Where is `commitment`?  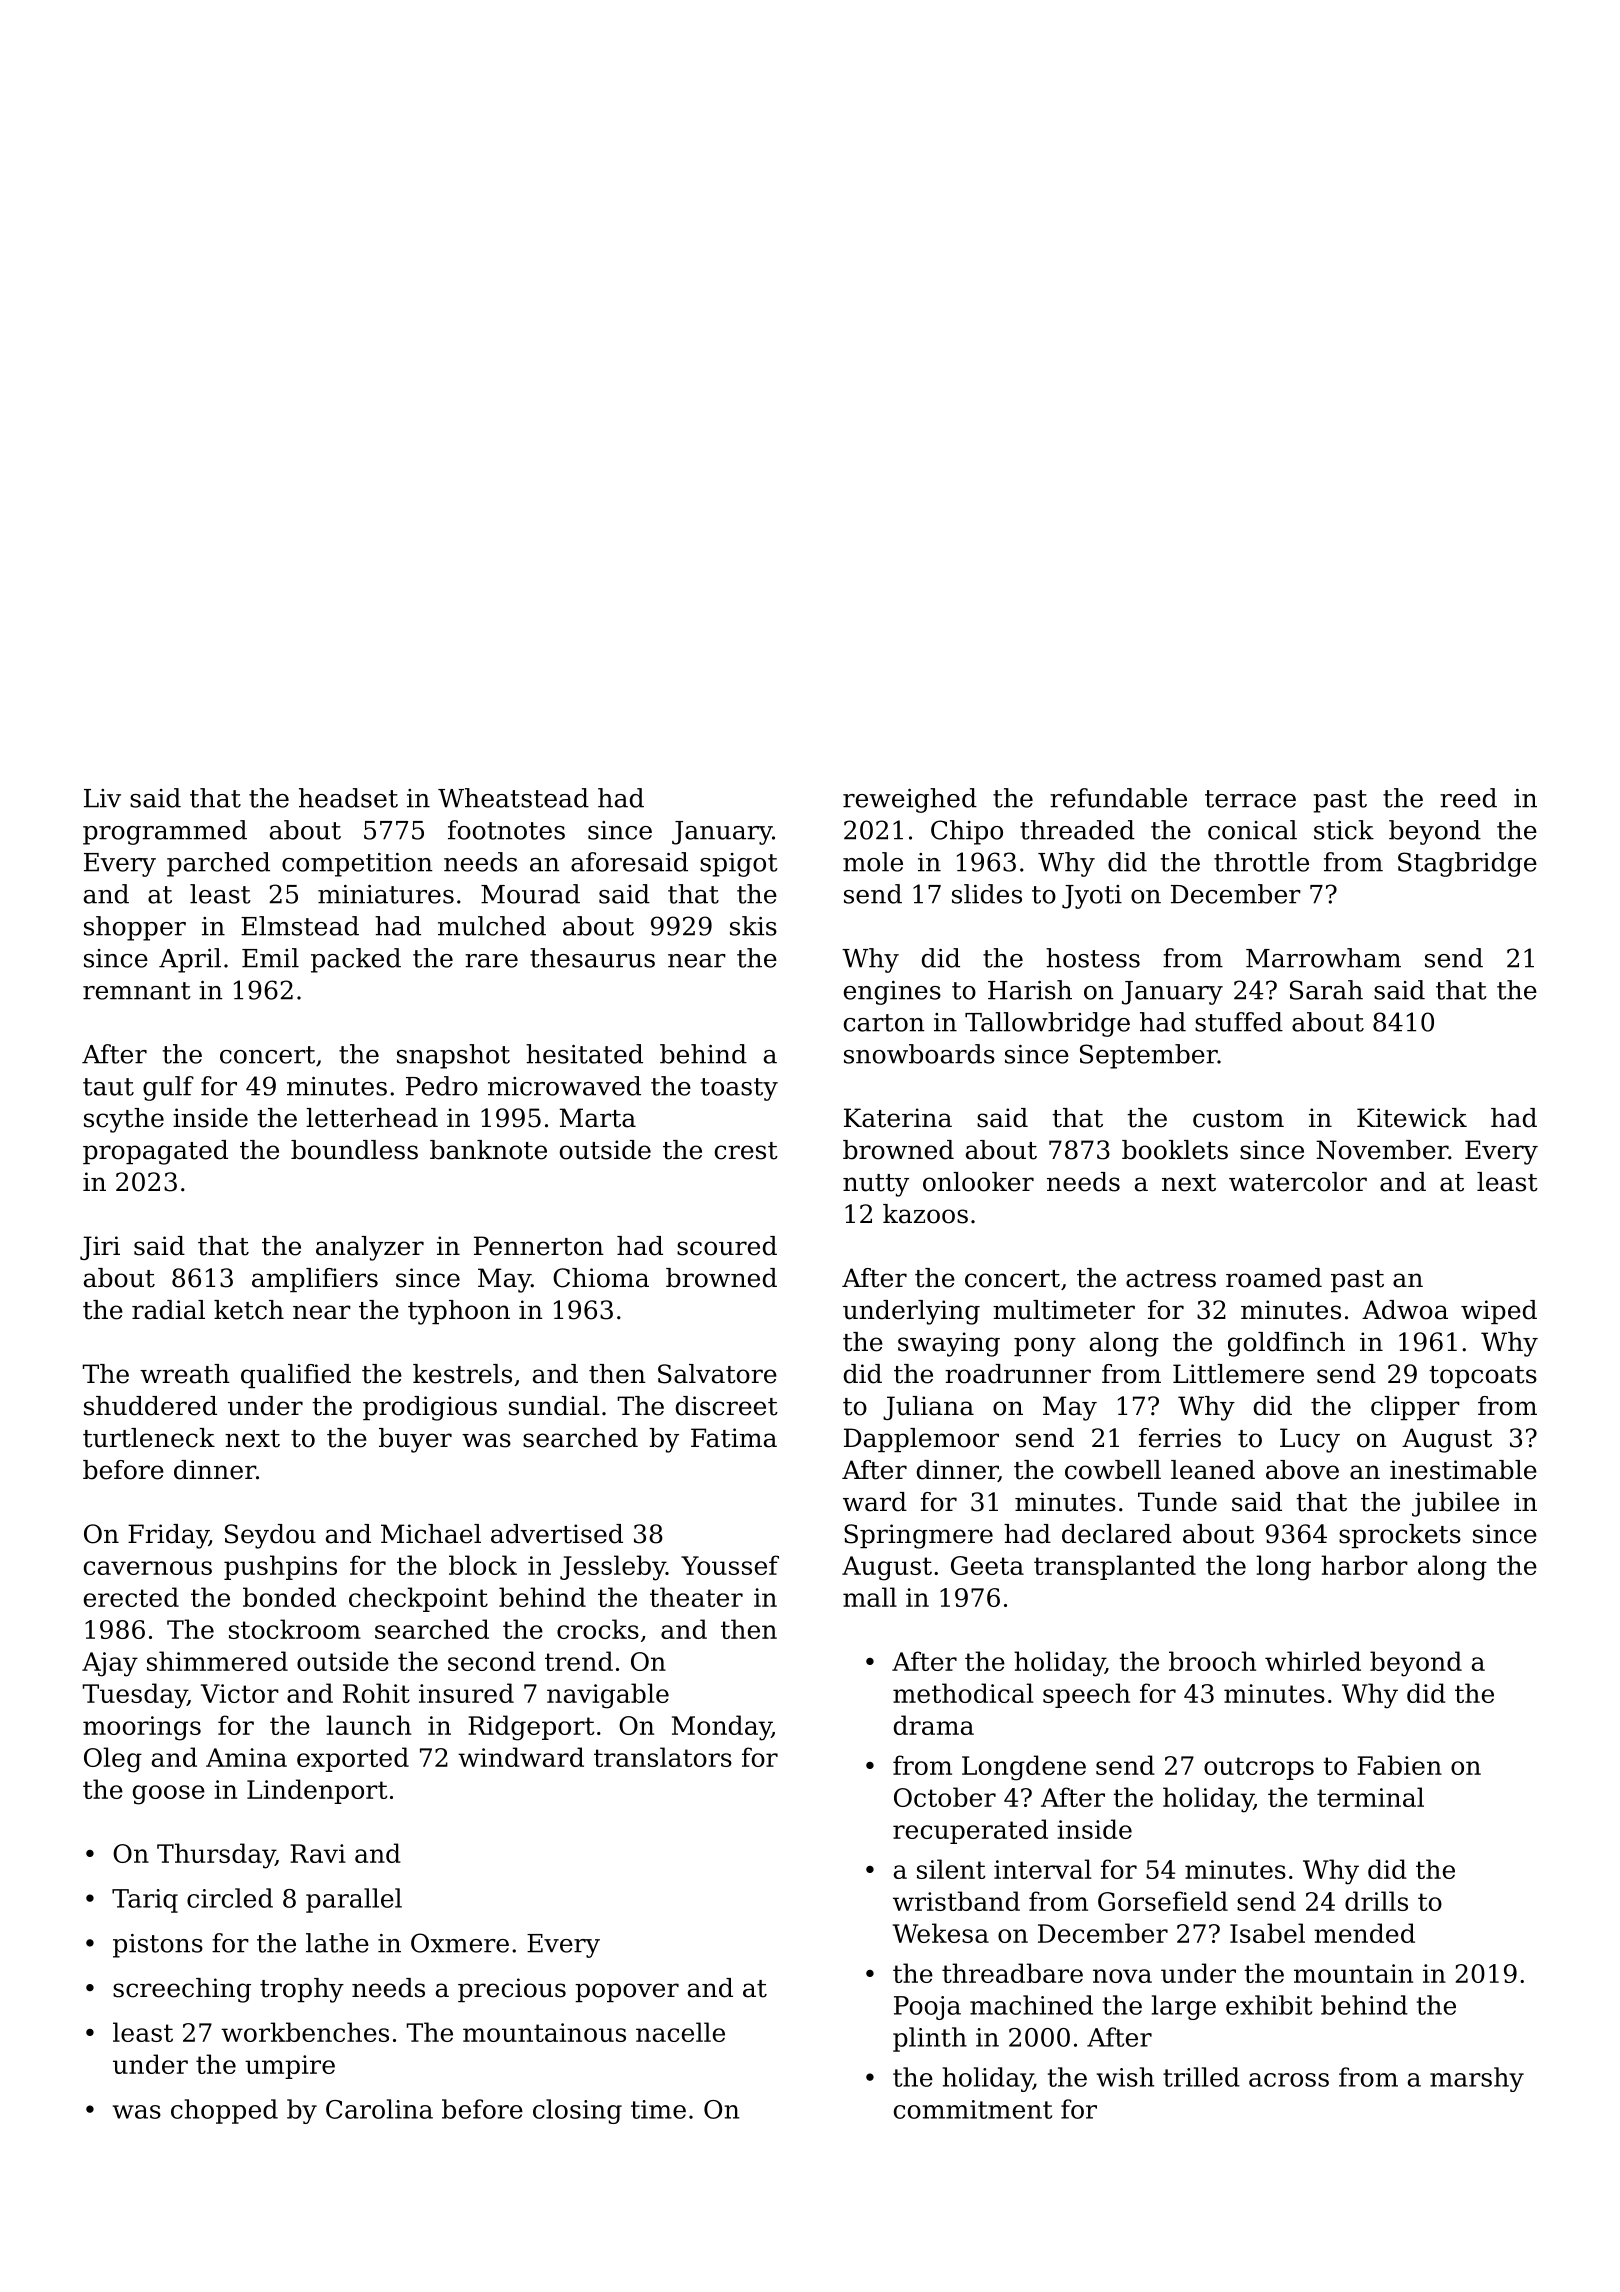 commitment is located at coordinates (973, 2109).
